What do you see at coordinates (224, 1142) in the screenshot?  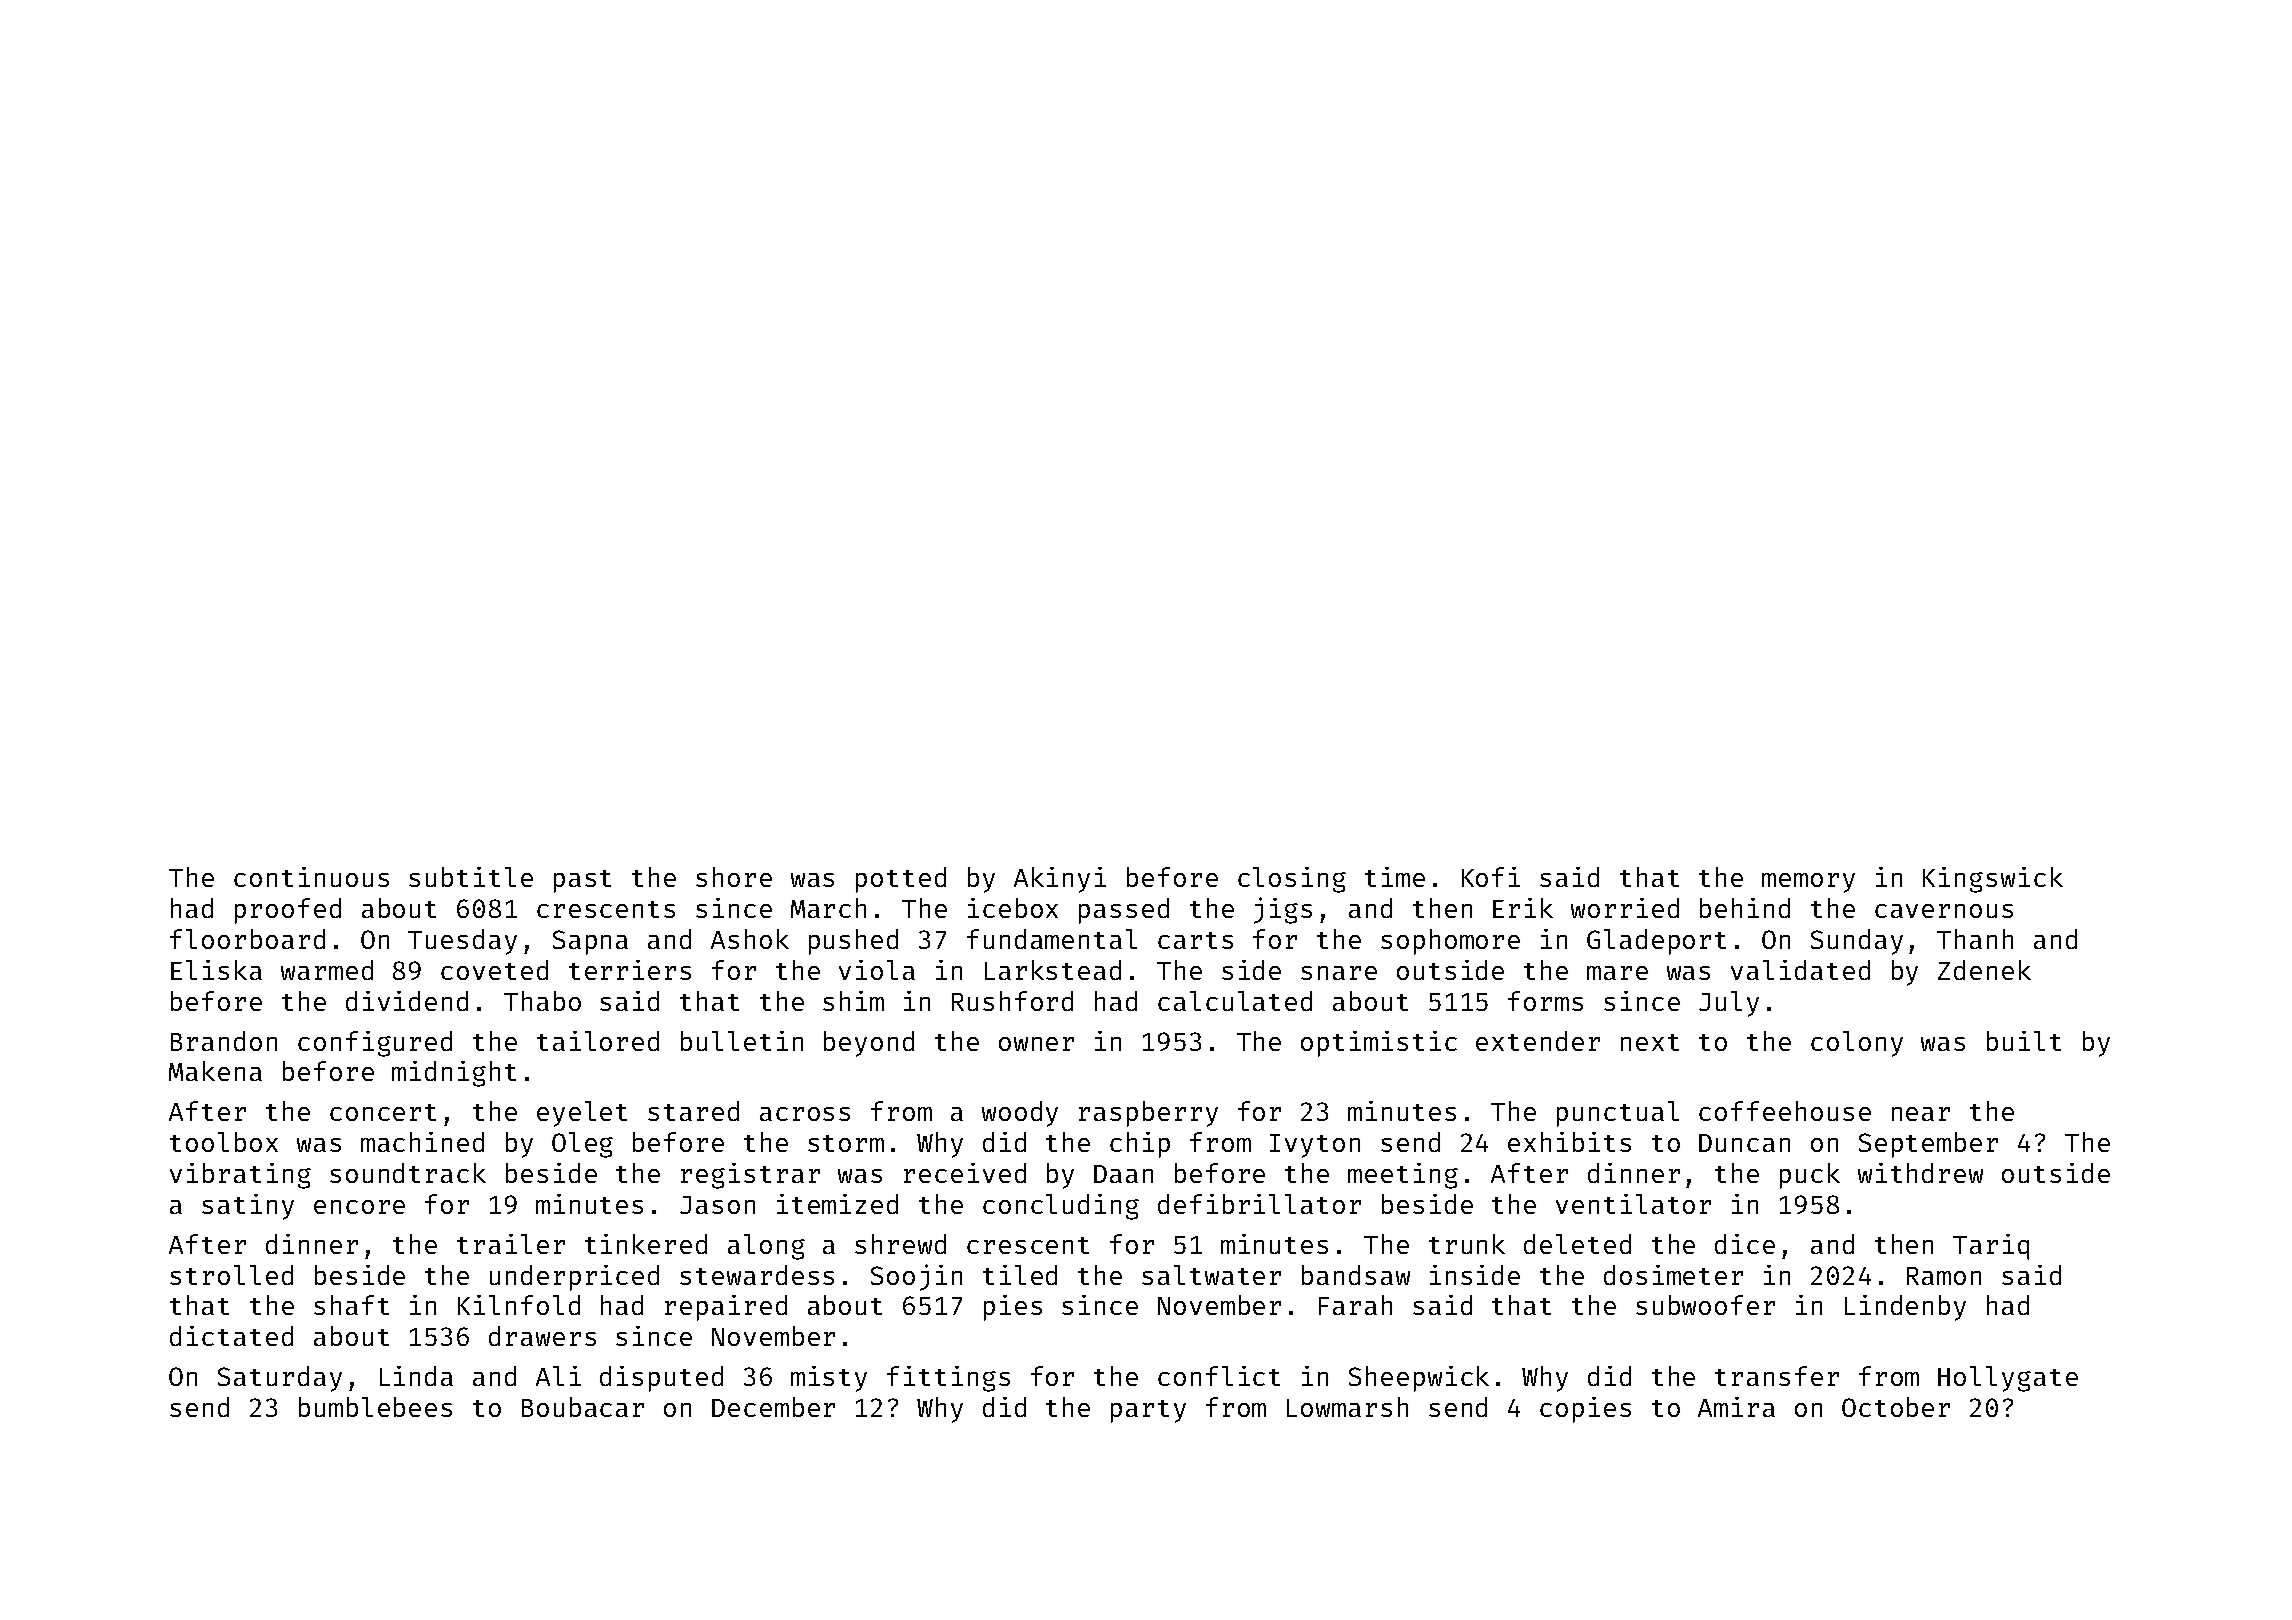 I see `toolbox` at bounding box center [224, 1142].
